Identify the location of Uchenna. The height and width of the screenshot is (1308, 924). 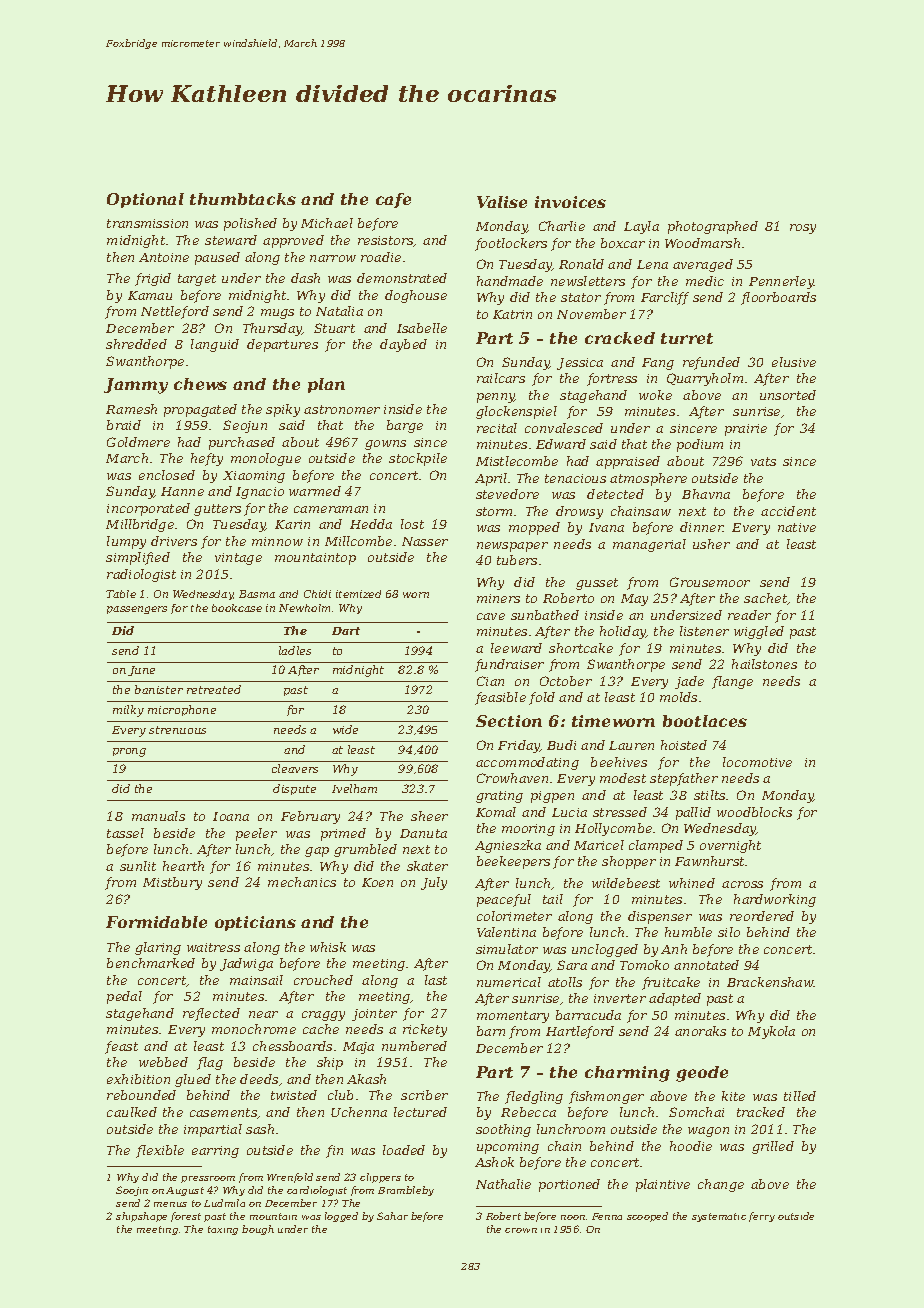
(359, 1112).
